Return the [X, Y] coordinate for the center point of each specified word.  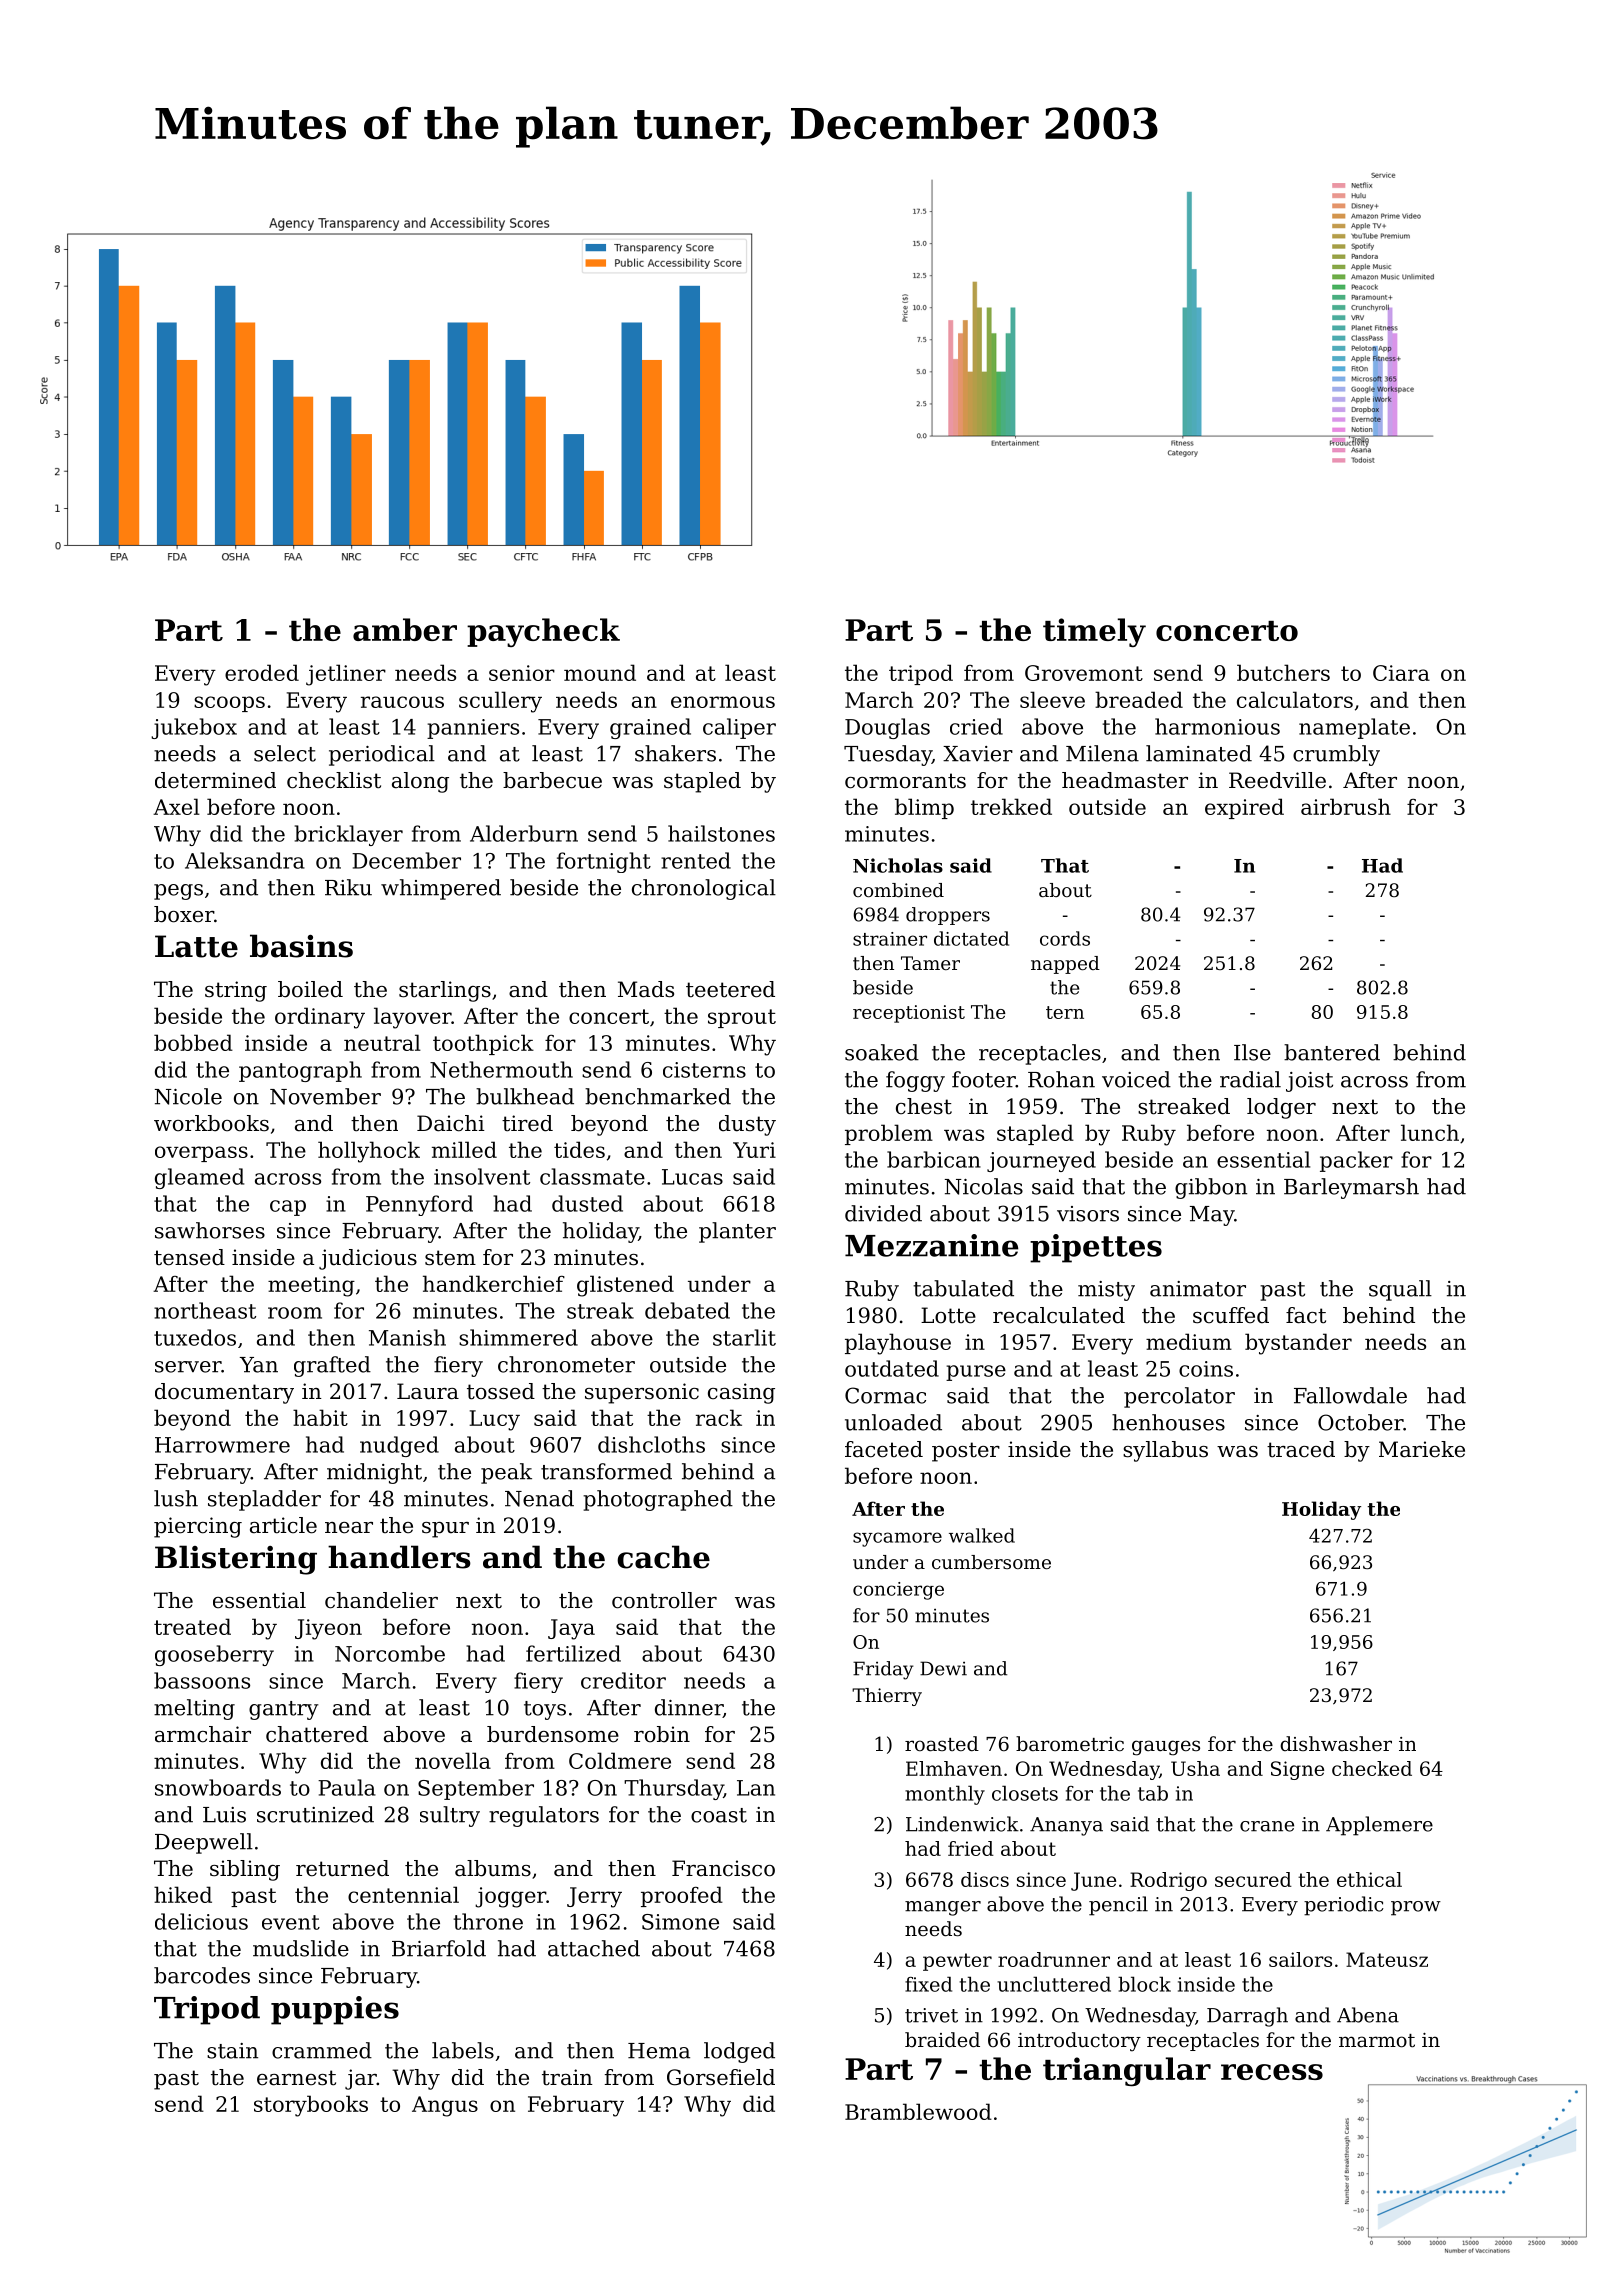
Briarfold [439, 1948]
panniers [473, 729]
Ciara [1401, 673]
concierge [898, 1591]
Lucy [494, 1420]
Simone [680, 1922]
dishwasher [1336, 1744]
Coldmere [620, 1760]
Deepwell [204, 1843]
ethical [1369, 1879]
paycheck [543, 632]
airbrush [1346, 806]
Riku [348, 887]
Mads [646, 989]
